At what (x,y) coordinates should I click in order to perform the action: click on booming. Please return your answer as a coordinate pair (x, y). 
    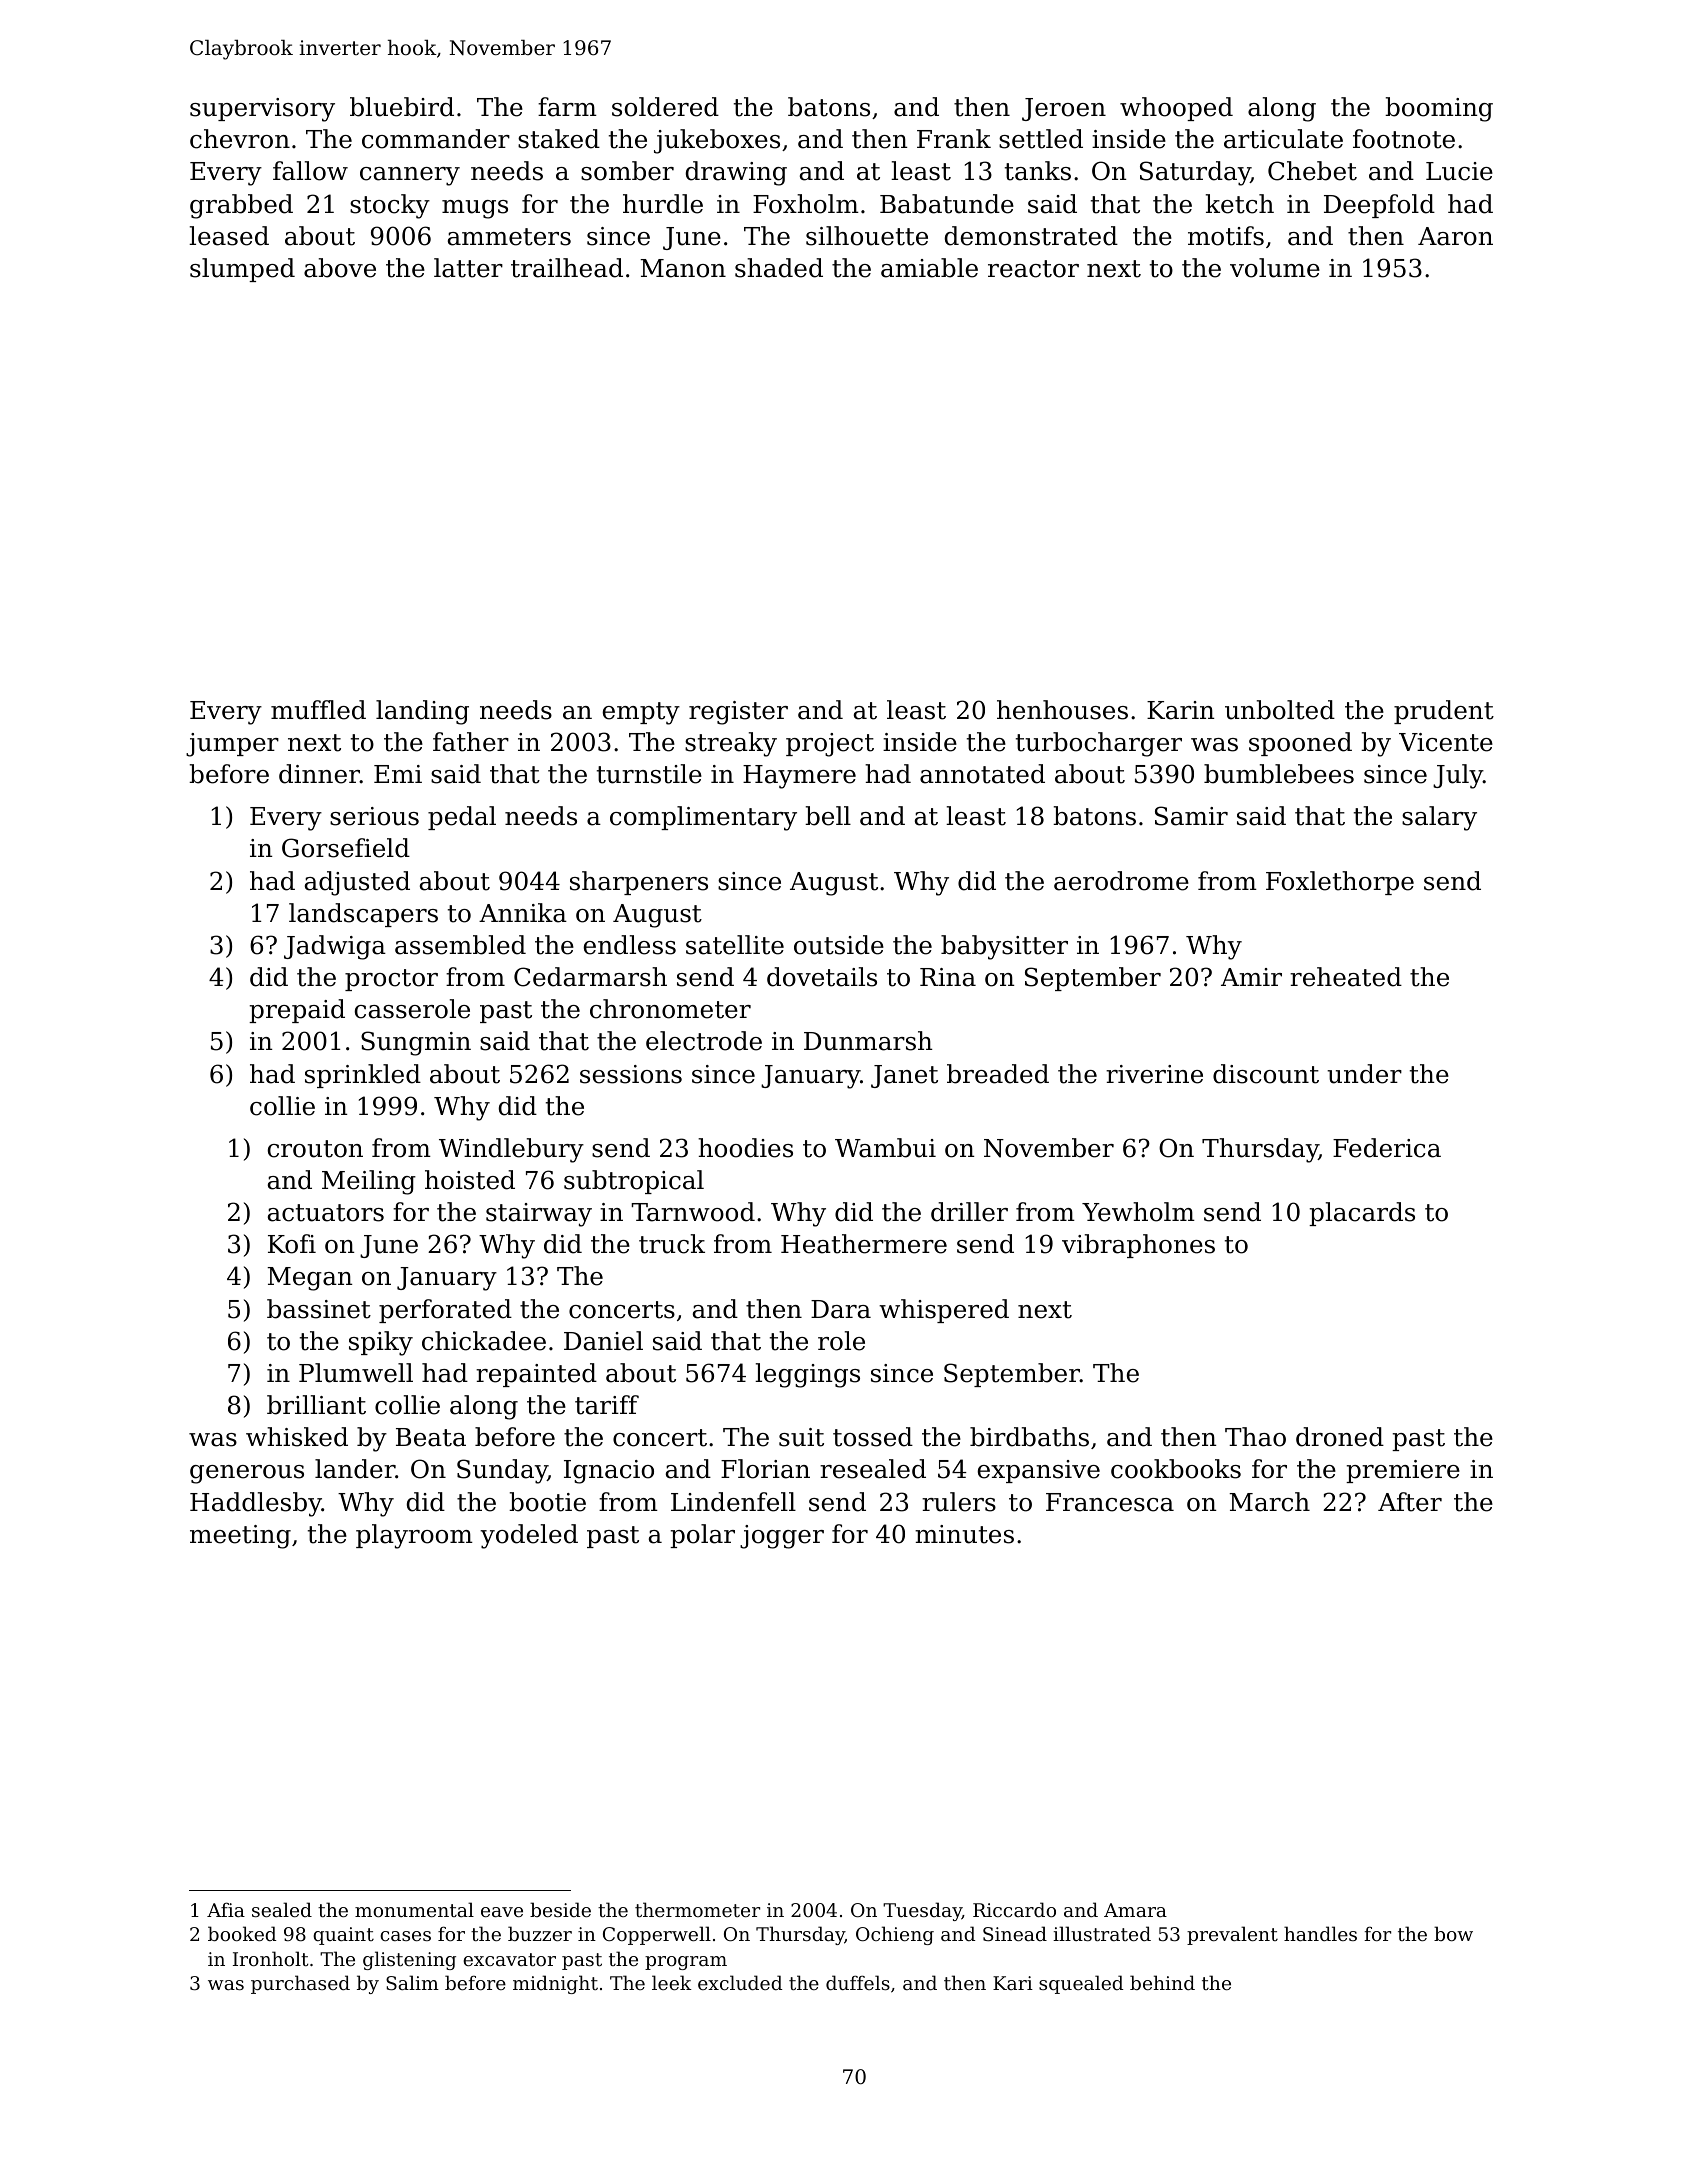
    Looking at the image, I should click on (1439, 109).
